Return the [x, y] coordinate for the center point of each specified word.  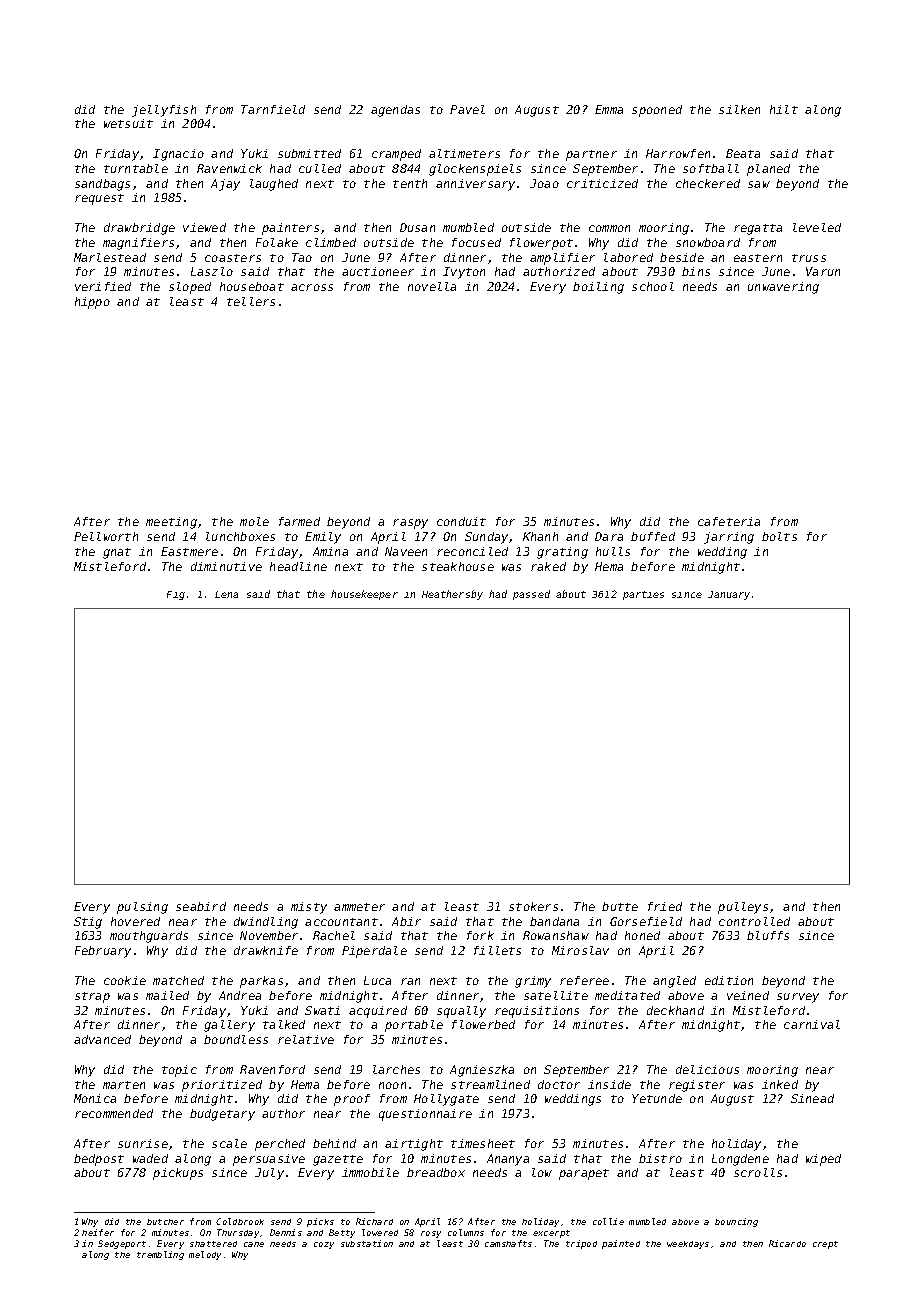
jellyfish [164, 111]
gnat [117, 553]
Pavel [467, 109]
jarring [729, 538]
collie [608, 1221]
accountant [341, 922]
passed [531, 595]
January [729, 595]
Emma [609, 109]
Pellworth [106, 536]
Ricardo [787, 1243]
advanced [102, 1039]
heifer [98, 1232]
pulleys [743, 908]
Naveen [406, 551]
